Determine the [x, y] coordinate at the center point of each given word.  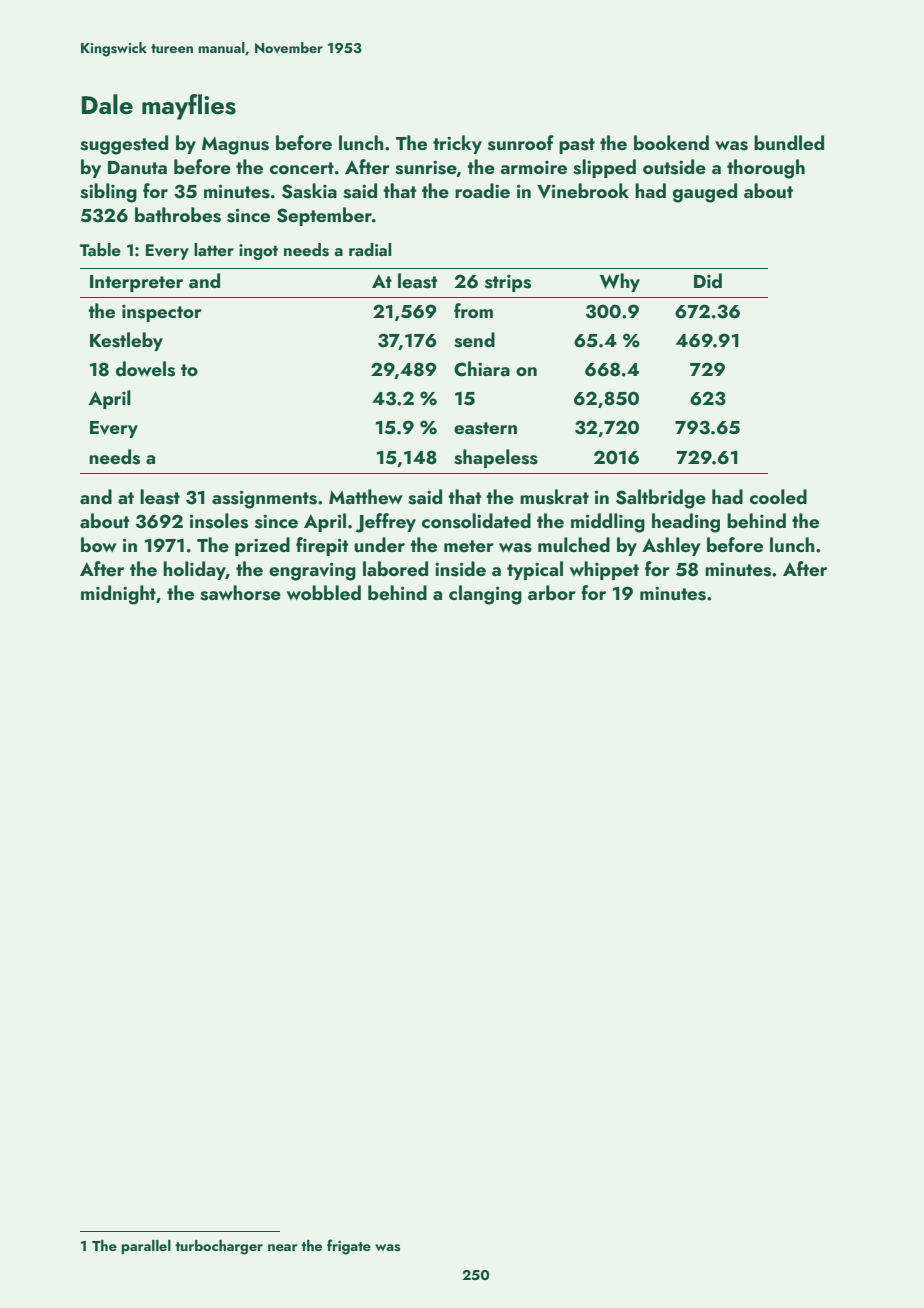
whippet [604, 570]
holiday [194, 570]
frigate [349, 1247]
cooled [778, 496]
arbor [552, 592]
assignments [264, 499]
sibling [108, 193]
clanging [485, 595]
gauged [705, 193]
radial [370, 249]
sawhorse [240, 593]
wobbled [324, 592]
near [283, 1247]
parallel [146, 1247]
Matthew [366, 496]
